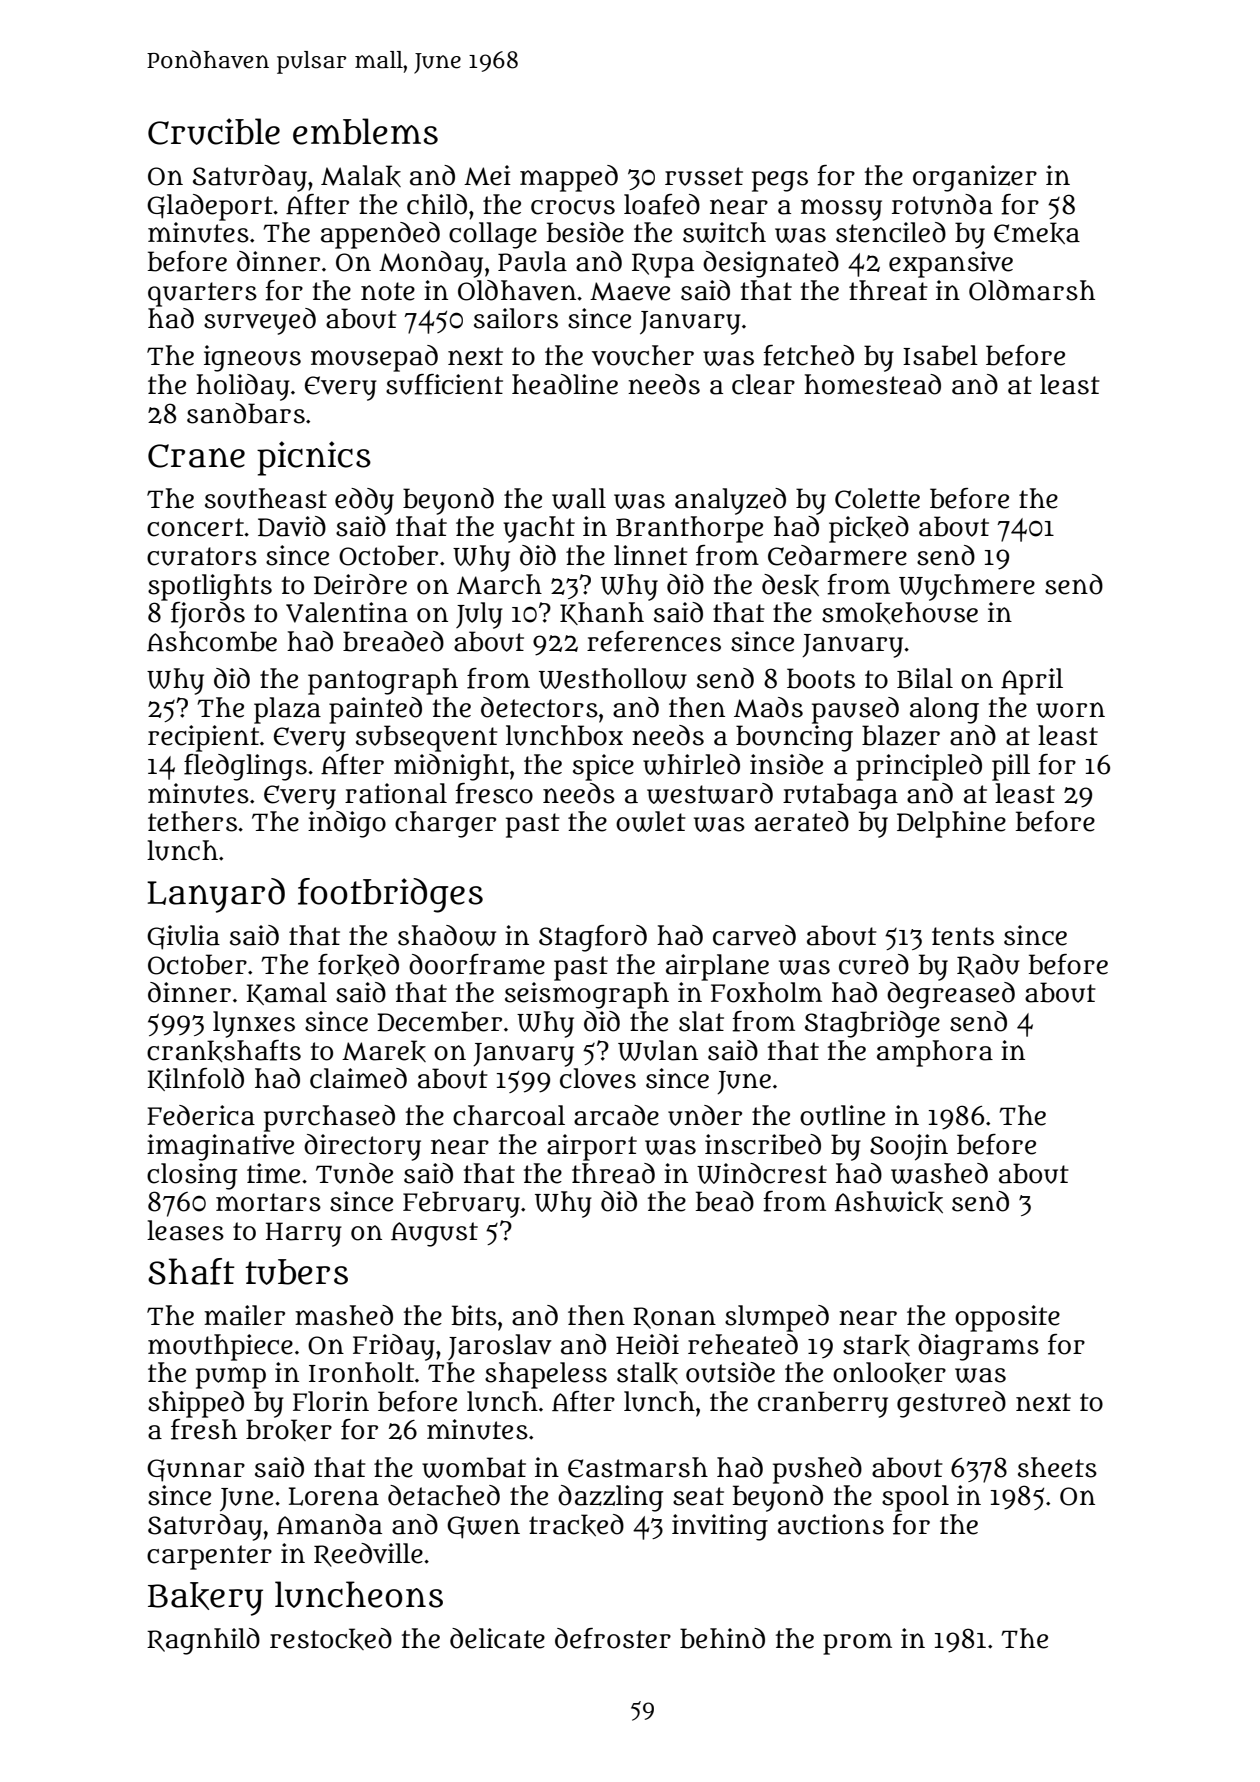  Describe the element at coordinates (643, 355) in the document. I see `voucher` at that location.
